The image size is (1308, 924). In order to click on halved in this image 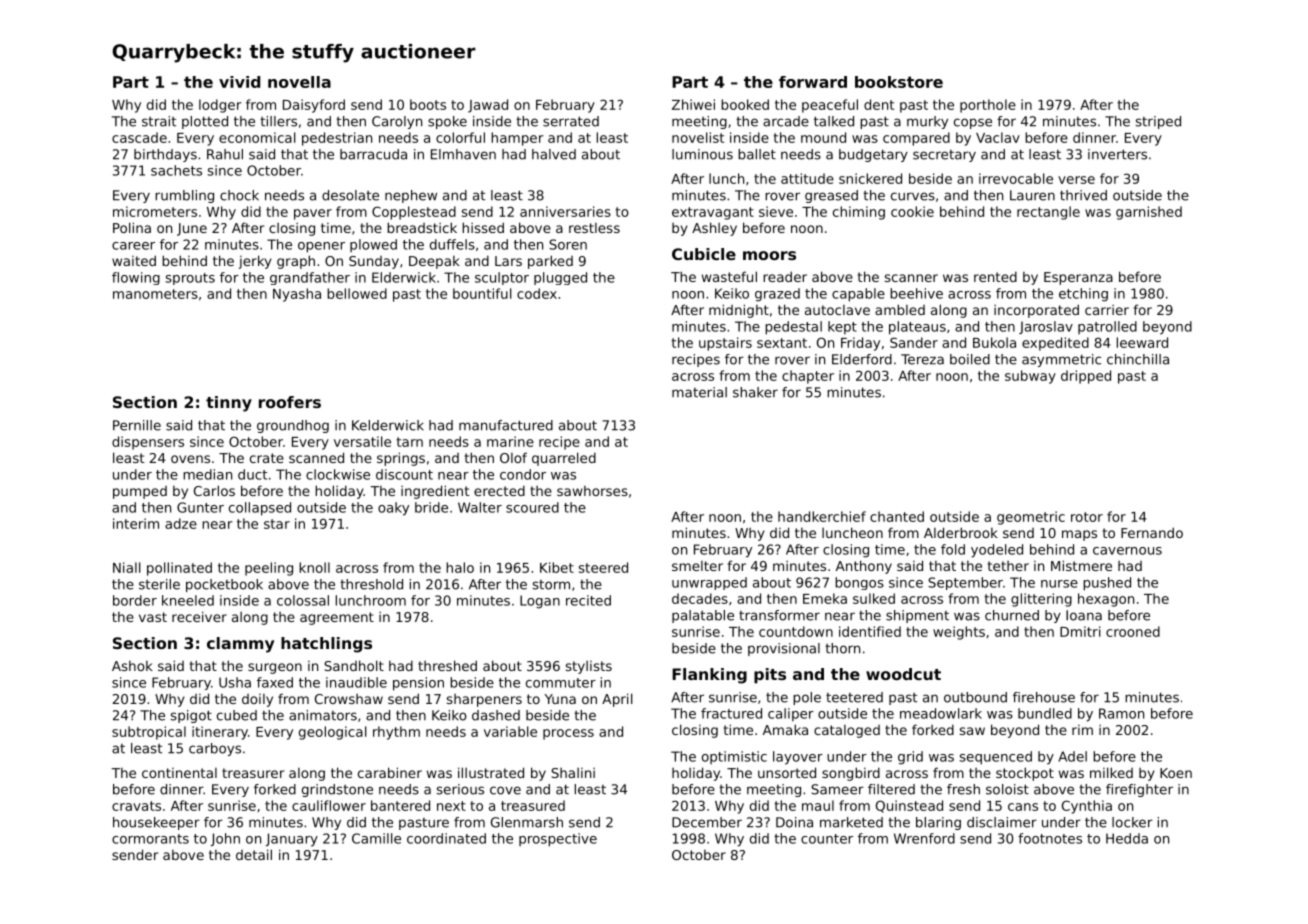, I will do `click(554, 154)`.
